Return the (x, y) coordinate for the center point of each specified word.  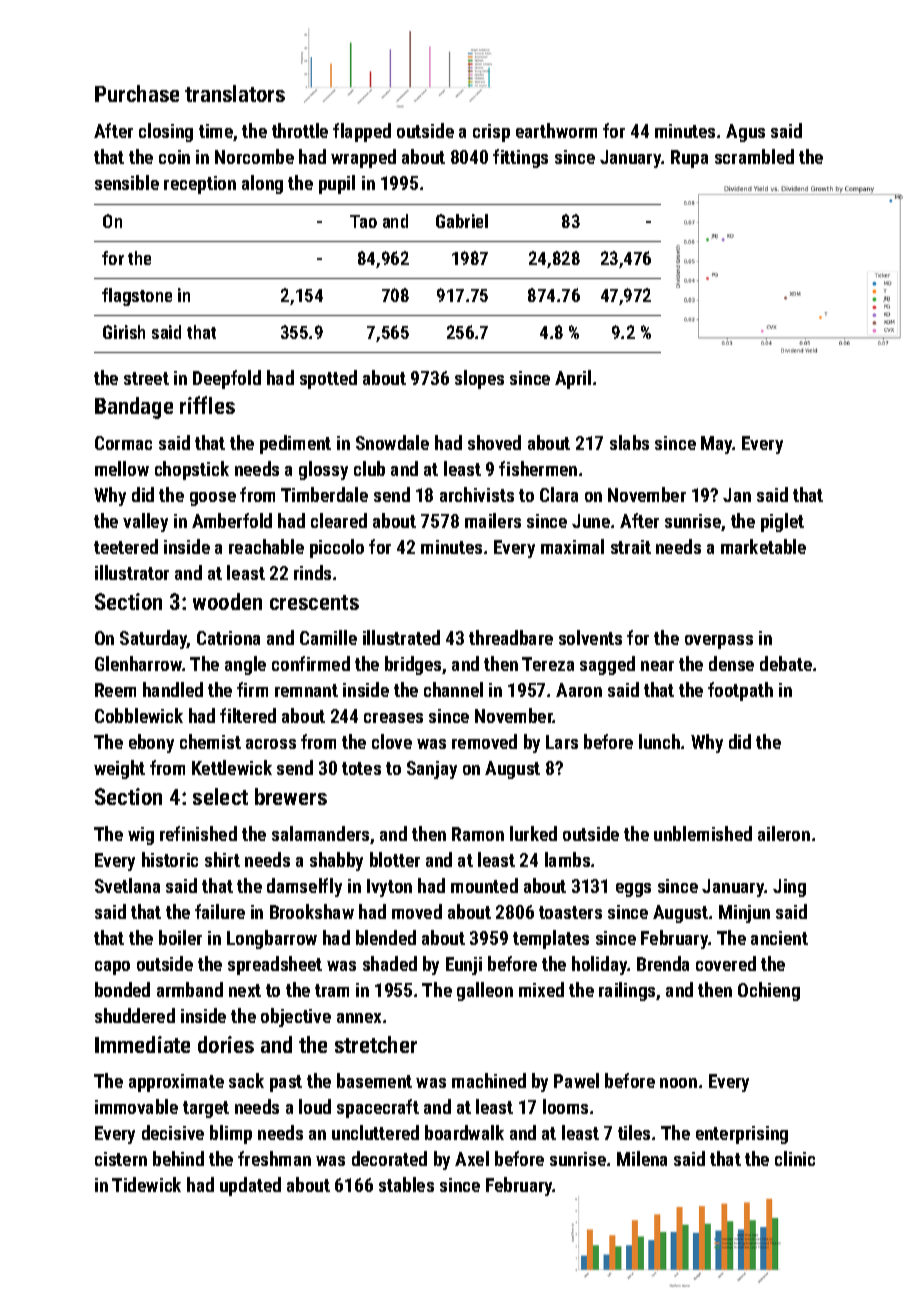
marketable (763, 546)
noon (678, 1083)
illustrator (132, 572)
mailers (493, 520)
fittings (520, 158)
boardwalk (464, 1132)
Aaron (579, 690)
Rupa (689, 159)
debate (786, 663)
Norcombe (254, 156)
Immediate (142, 1044)
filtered (248, 715)
